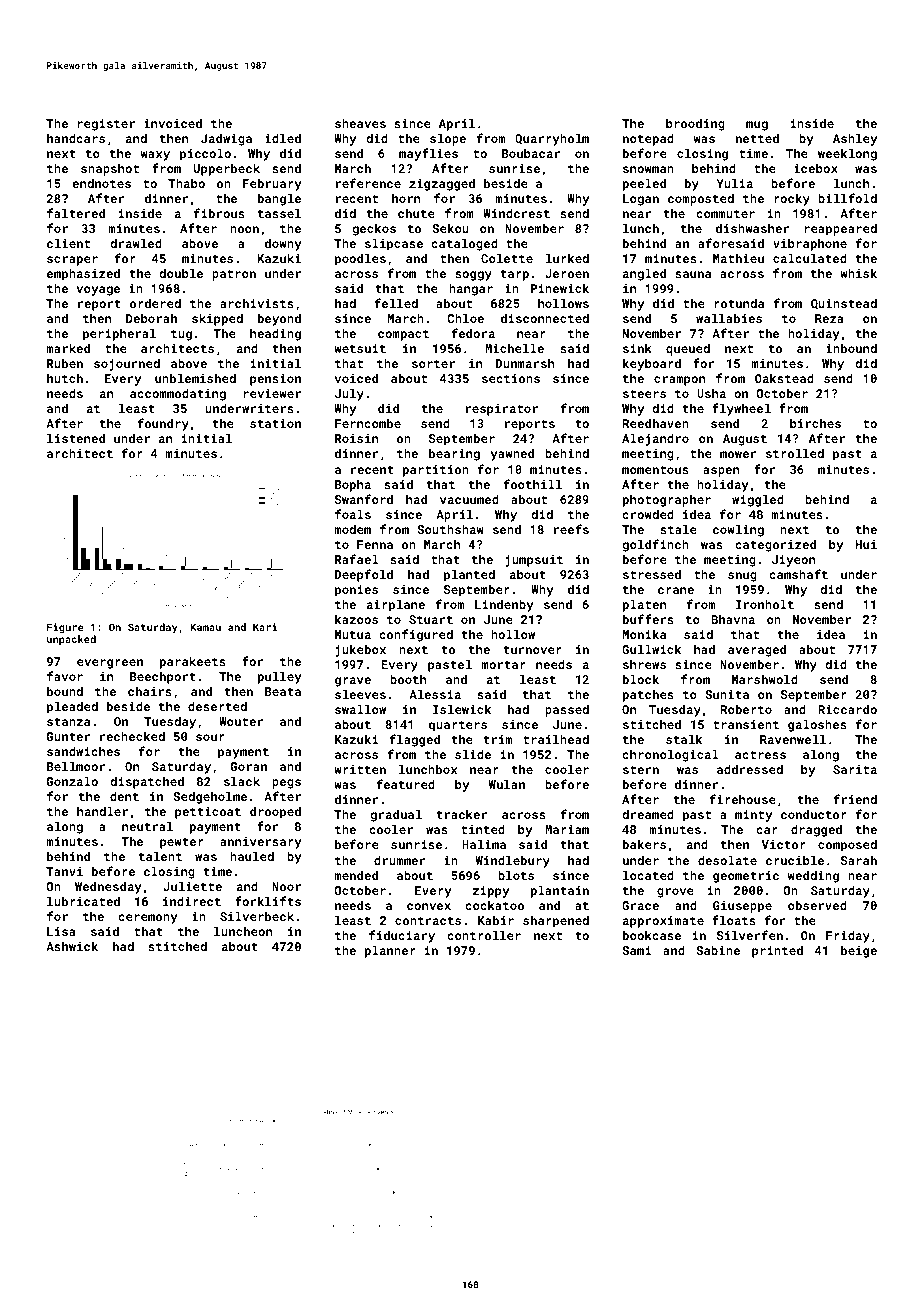  Describe the element at coordinates (442, 184) in the screenshot. I see `zigzagged` at that location.
